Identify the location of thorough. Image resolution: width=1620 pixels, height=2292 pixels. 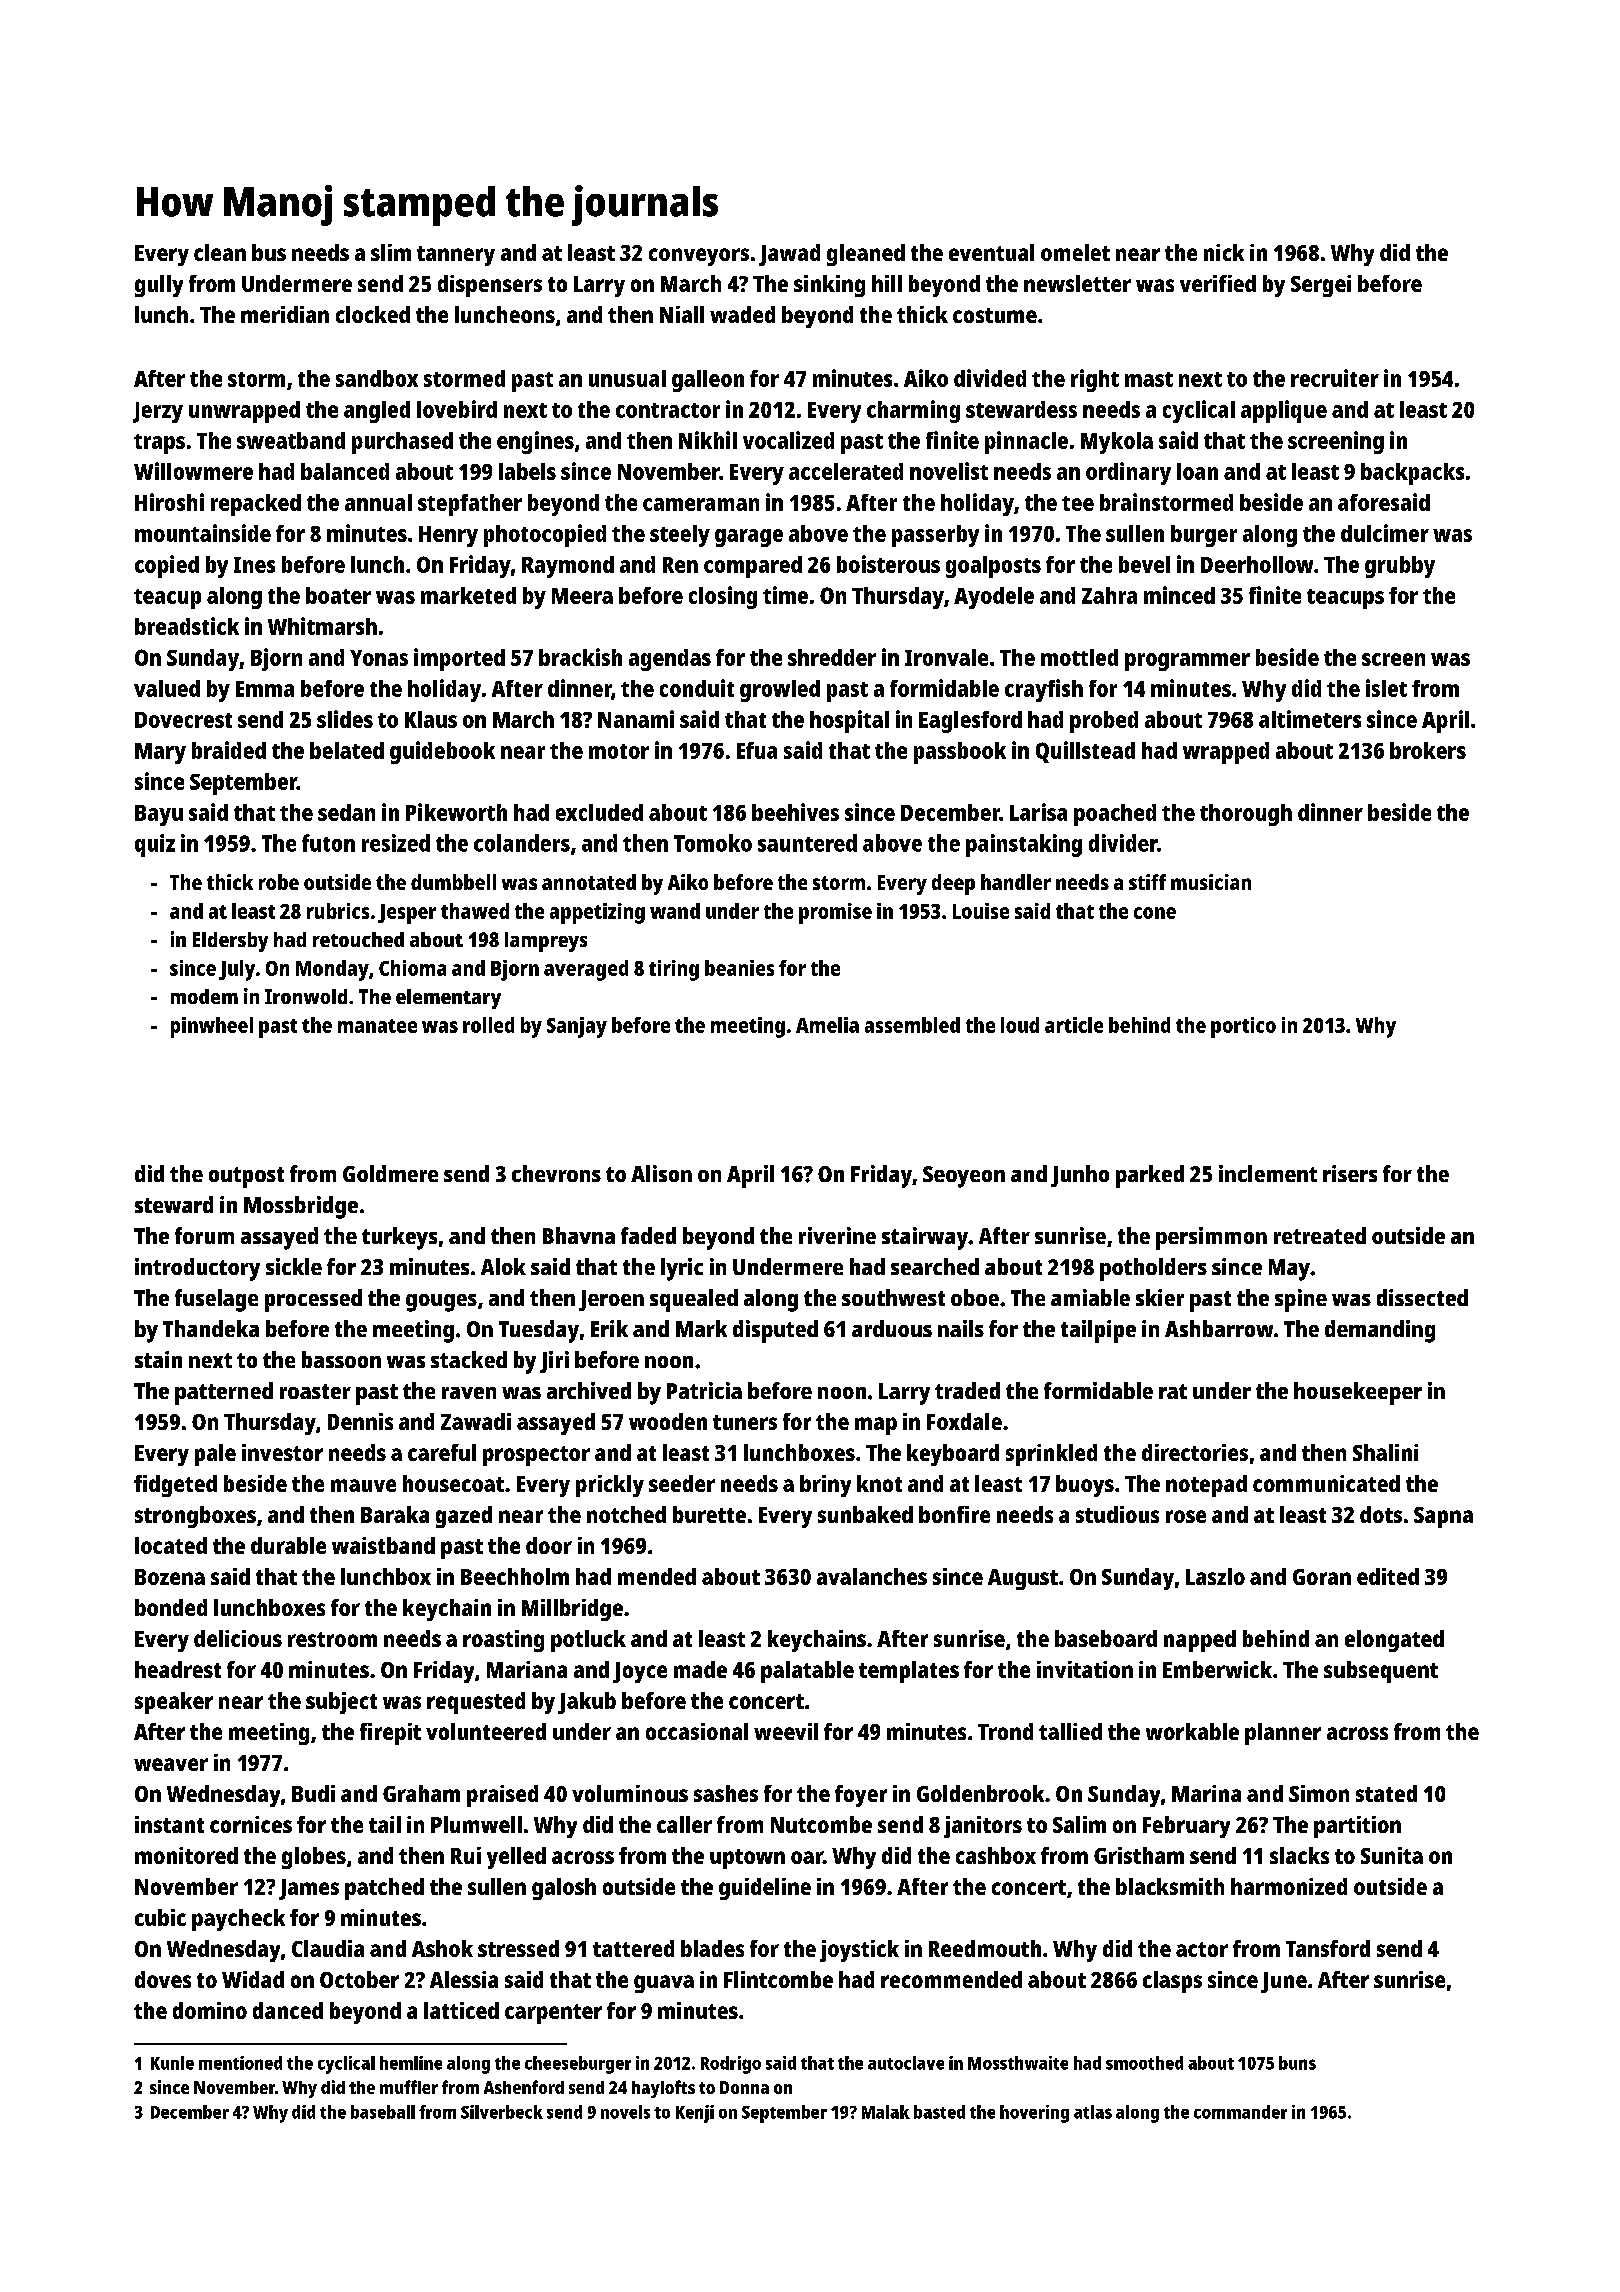
(1246, 815).
